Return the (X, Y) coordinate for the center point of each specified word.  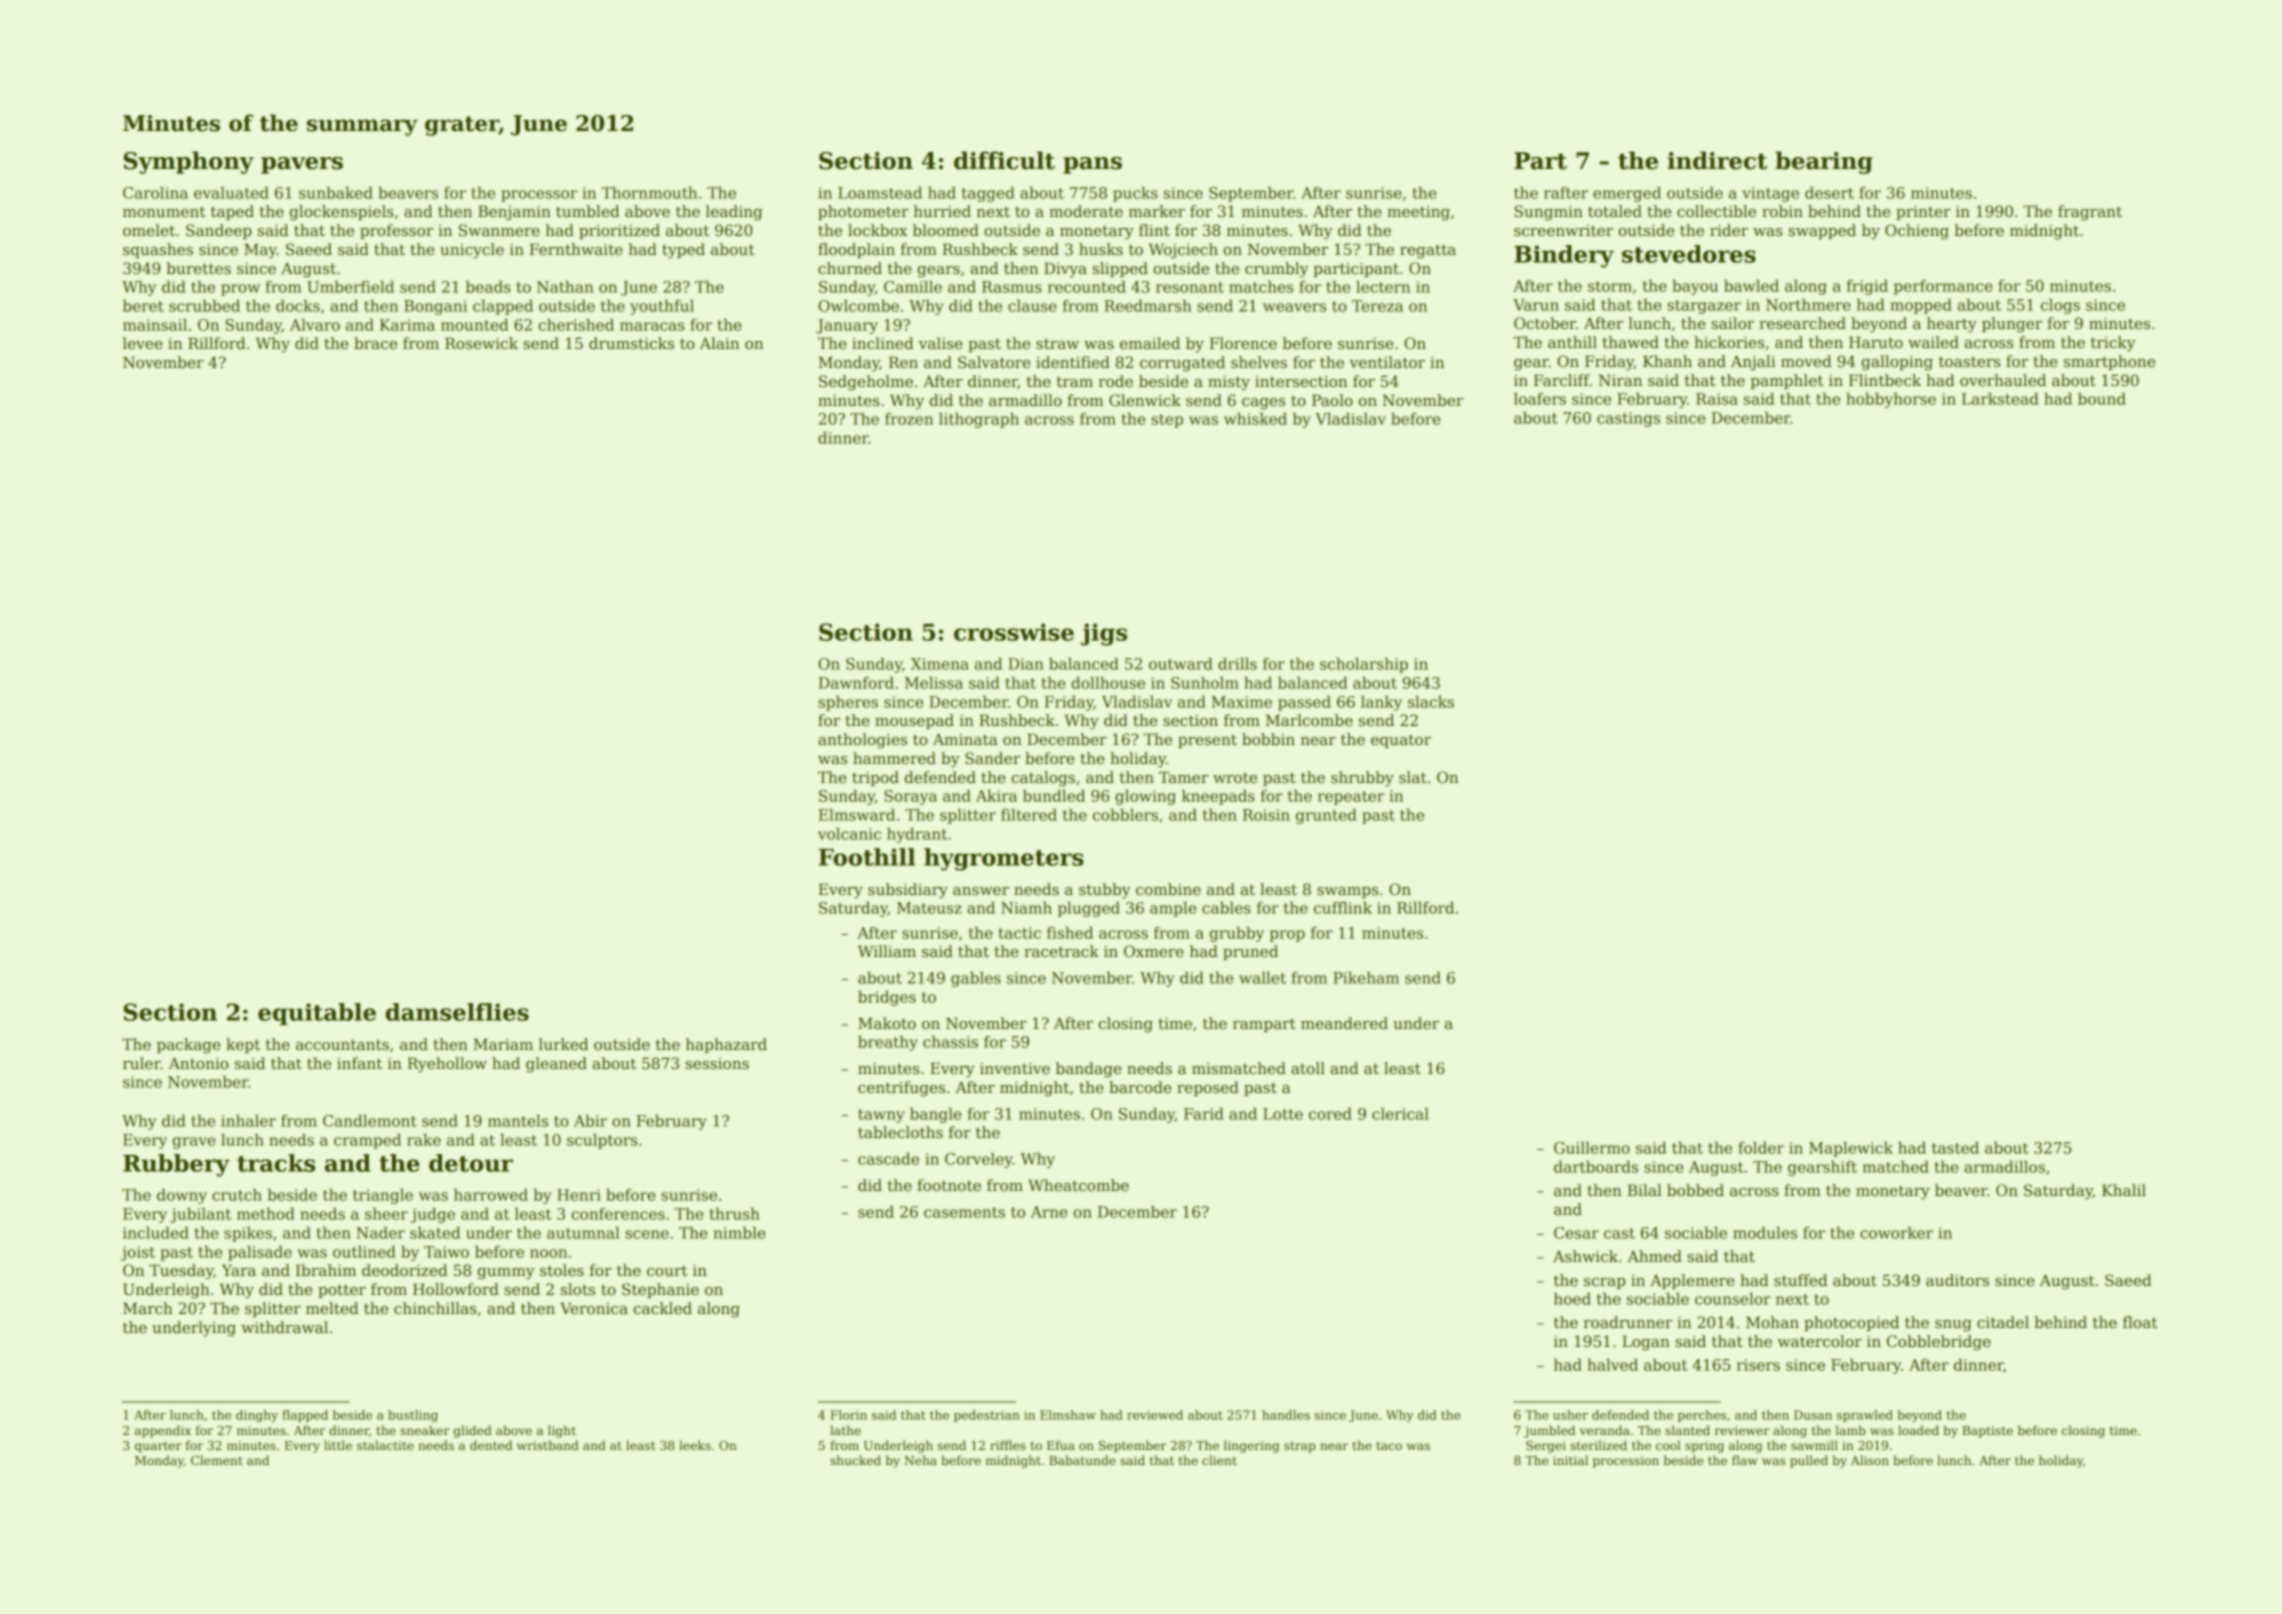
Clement (217, 1460)
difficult (1004, 160)
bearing (1824, 162)
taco (1389, 1446)
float (2140, 1322)
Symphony (189, 162)
